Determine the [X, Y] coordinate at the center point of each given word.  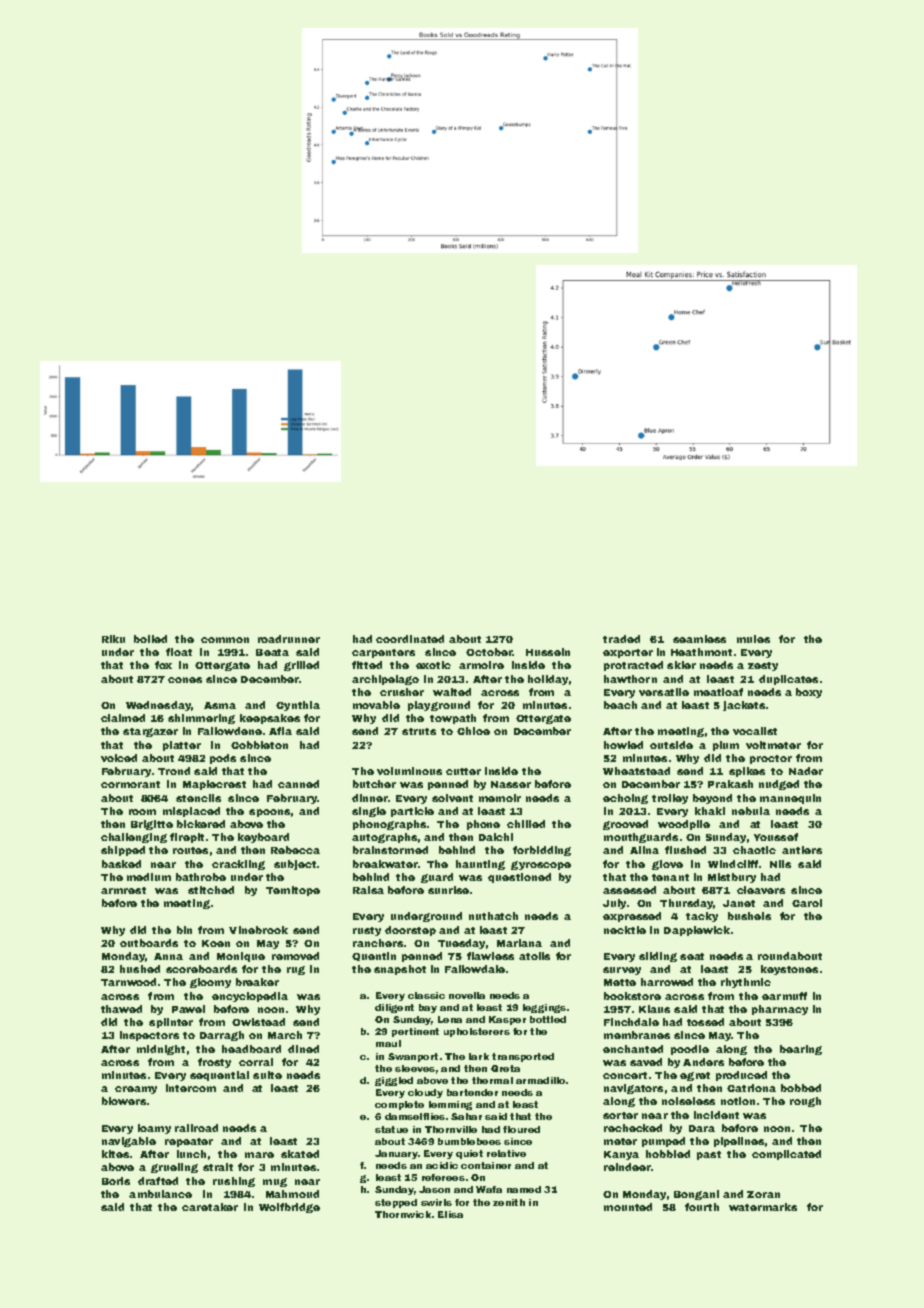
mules [753, 639]
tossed [705, 1022]
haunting [480, 865]
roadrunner [289, 639]
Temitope [293, 891]
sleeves [415, 1068]
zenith [509, 1202]
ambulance [160, 1194]
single [369, 812]
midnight [161, 1050]
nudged [779, 785]
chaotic [754, 850]
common [225, 640]
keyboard [263, 838]
